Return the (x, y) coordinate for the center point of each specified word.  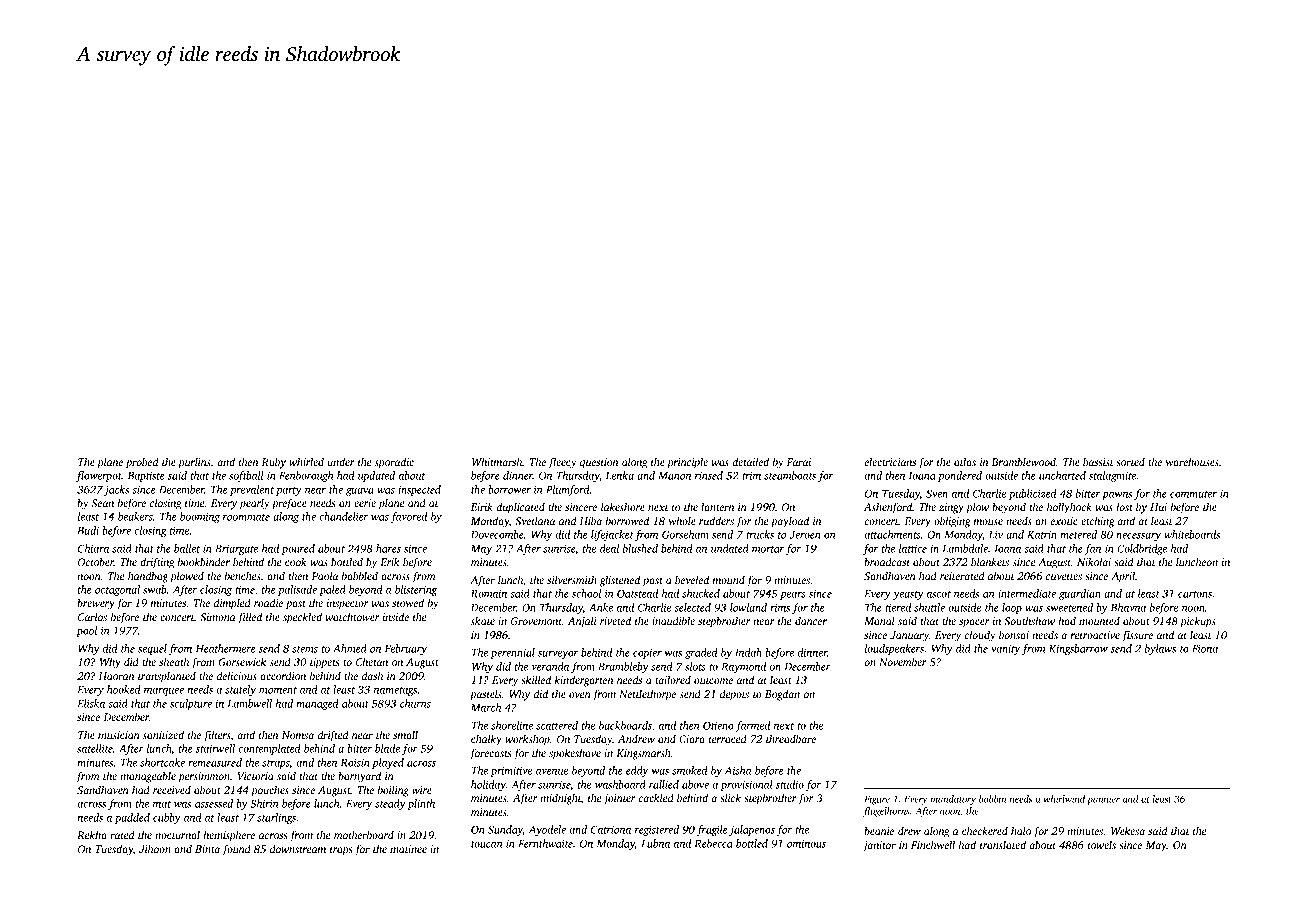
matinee (408, 849)
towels (1102, 844)
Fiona (1205, 649)
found (236, 850)
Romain (489, 593)
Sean (102, 503)
